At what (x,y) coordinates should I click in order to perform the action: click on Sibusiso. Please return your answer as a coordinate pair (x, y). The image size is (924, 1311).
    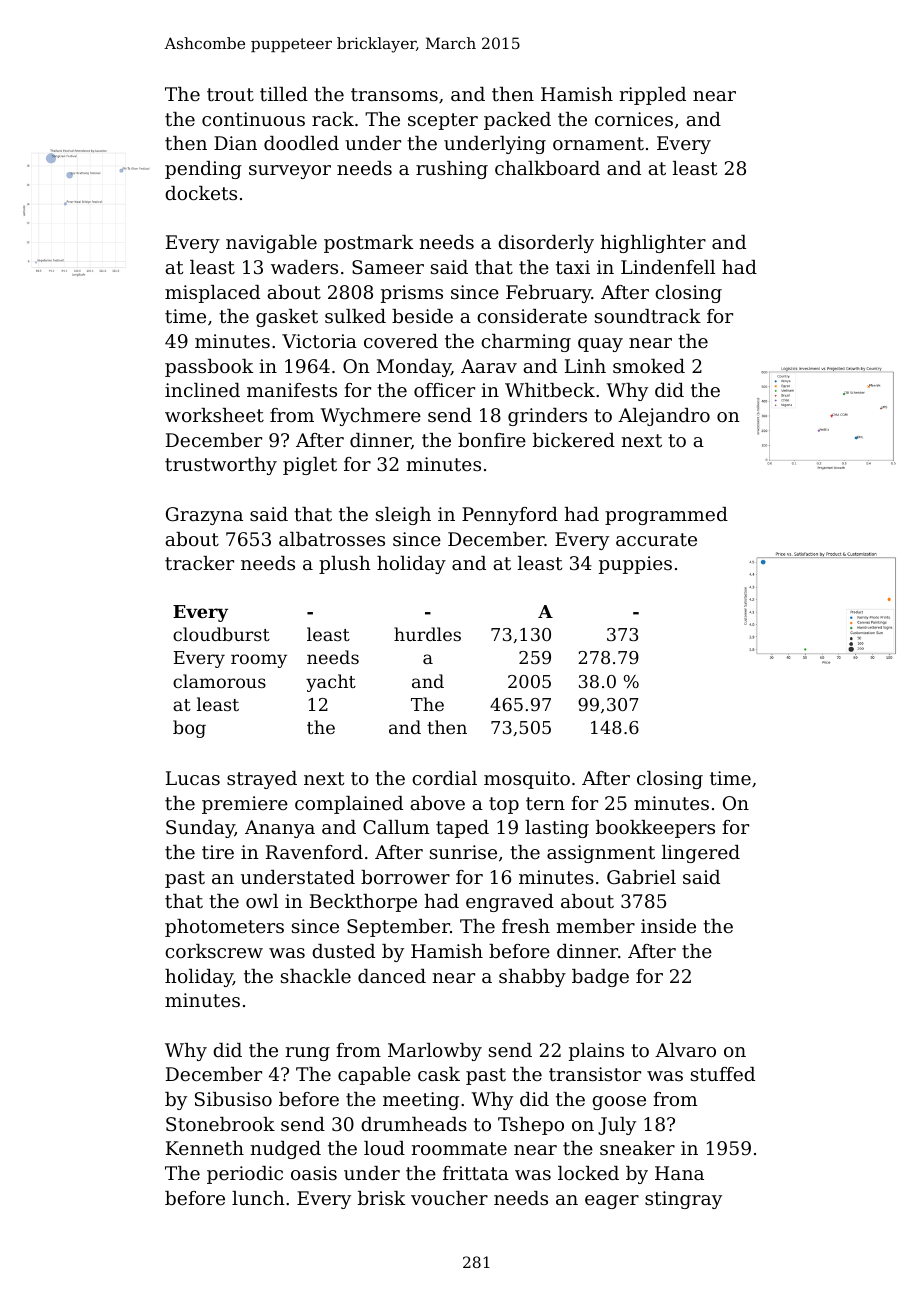
    Looking at the image, I should click on (233, 1099).
